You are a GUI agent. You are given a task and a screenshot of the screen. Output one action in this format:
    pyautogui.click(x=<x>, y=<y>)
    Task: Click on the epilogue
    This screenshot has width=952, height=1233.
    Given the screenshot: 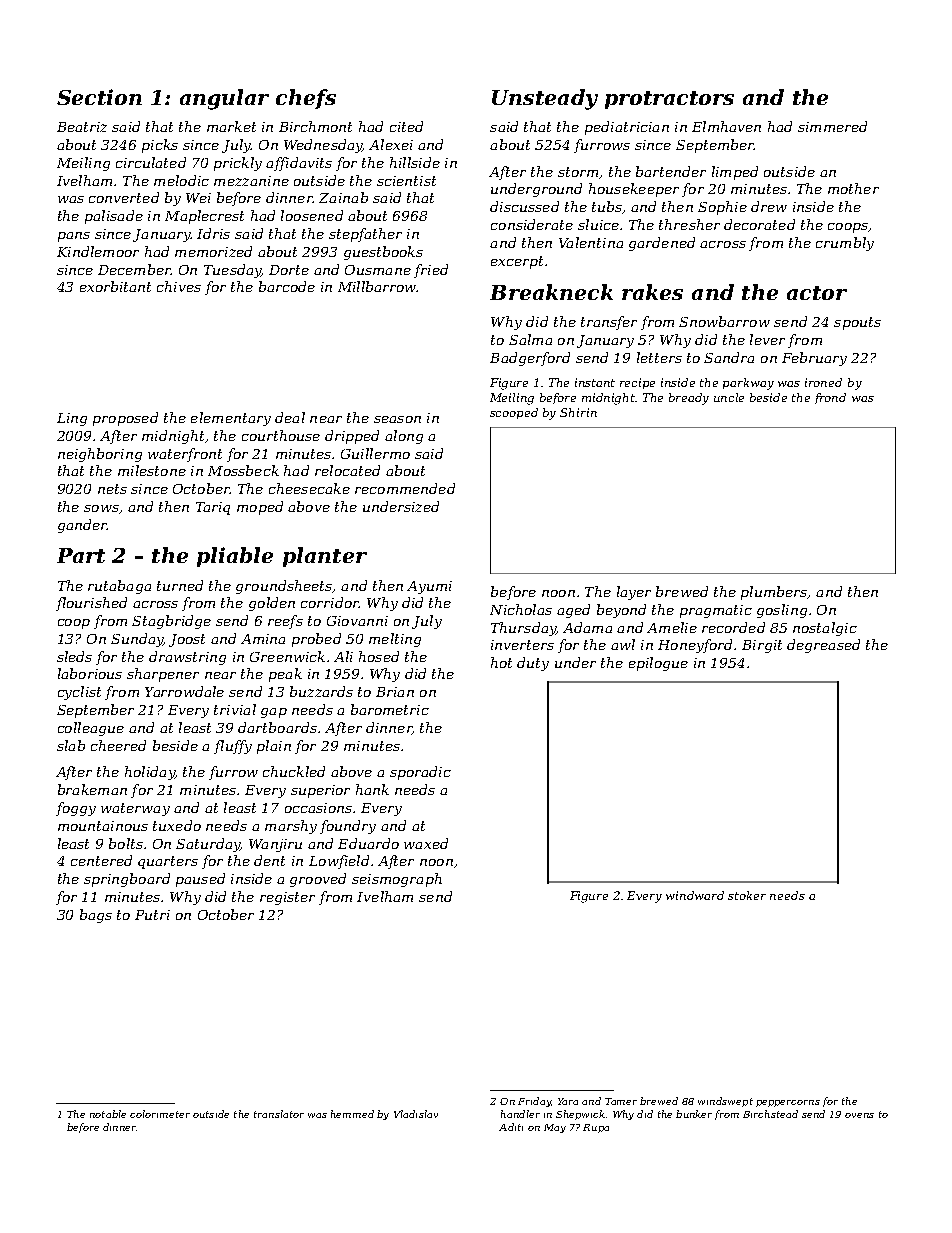 What is the action you would take?
    pyautogui.click(x=658, y=664)
